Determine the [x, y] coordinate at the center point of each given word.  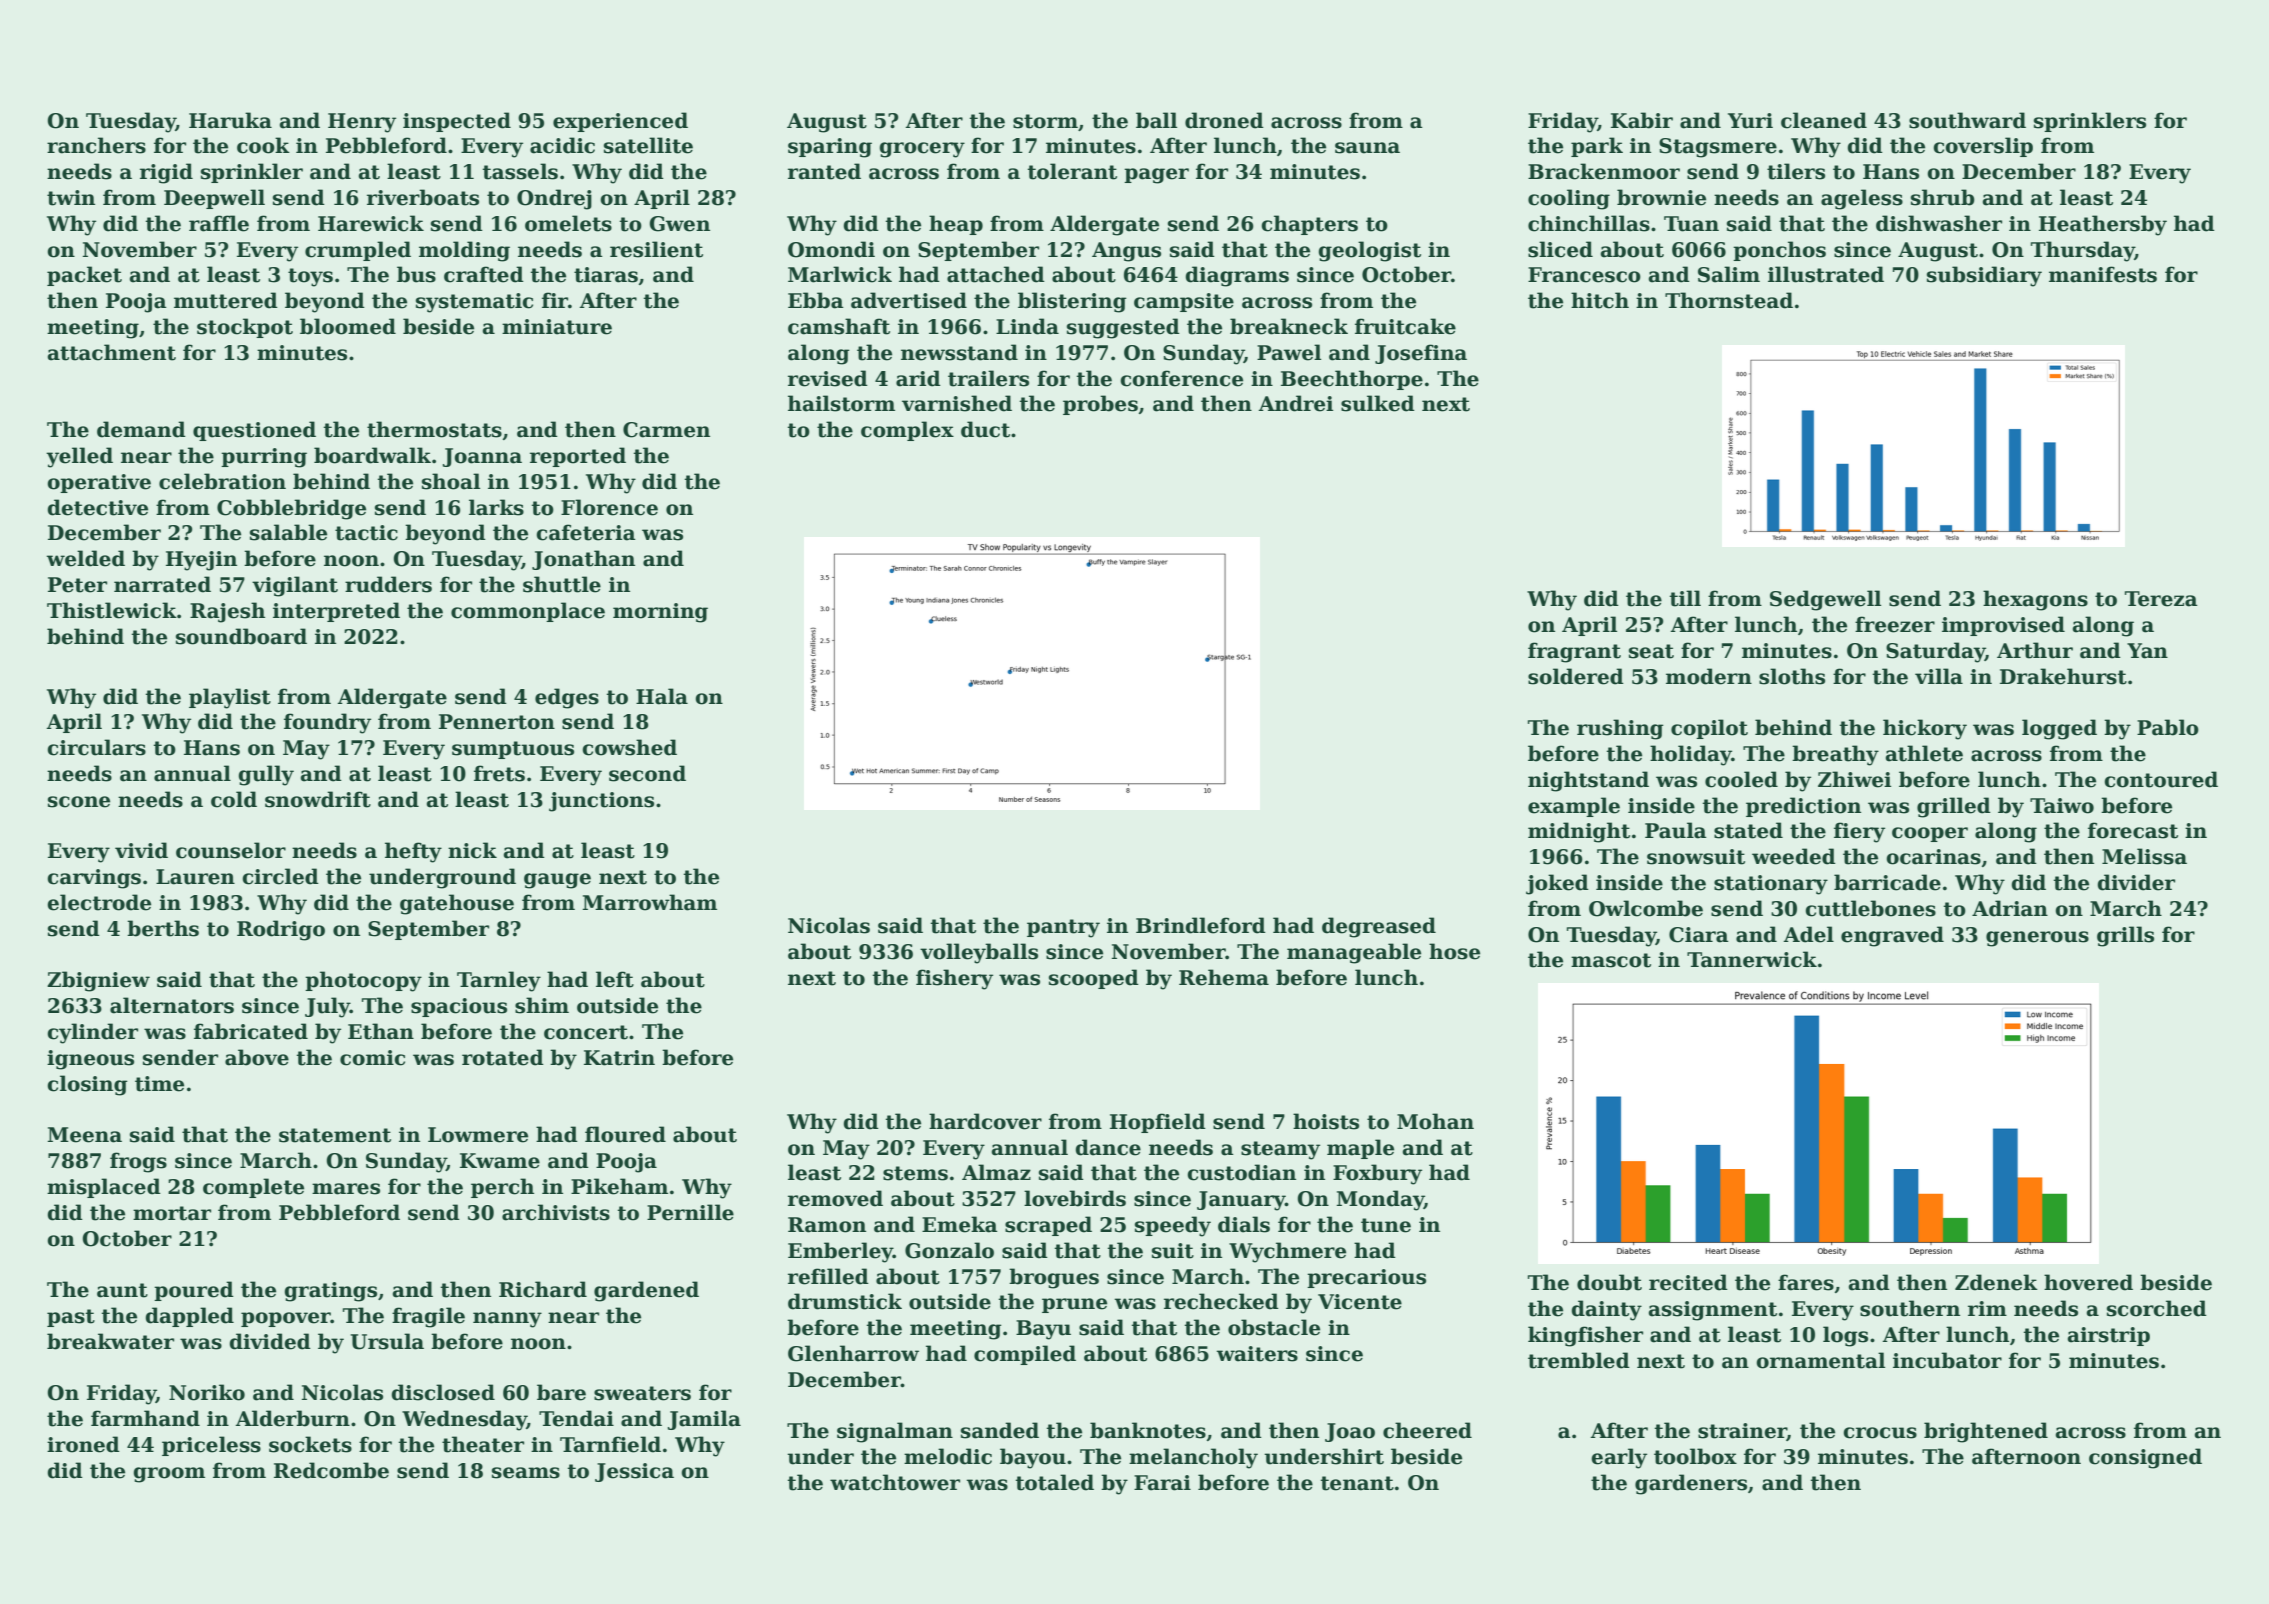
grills [2125, 936]
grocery [922, 150]
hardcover [985, 1121]
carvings [94, 879]
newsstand [959, 352]
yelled [79, 457]
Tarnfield [610, 1444]
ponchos [1779, 251]
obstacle [1274, 1327]
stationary [1771, 885]
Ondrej [554, 199]
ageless [1862, 199]
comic [372, 1058]
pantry [1063, 928]
